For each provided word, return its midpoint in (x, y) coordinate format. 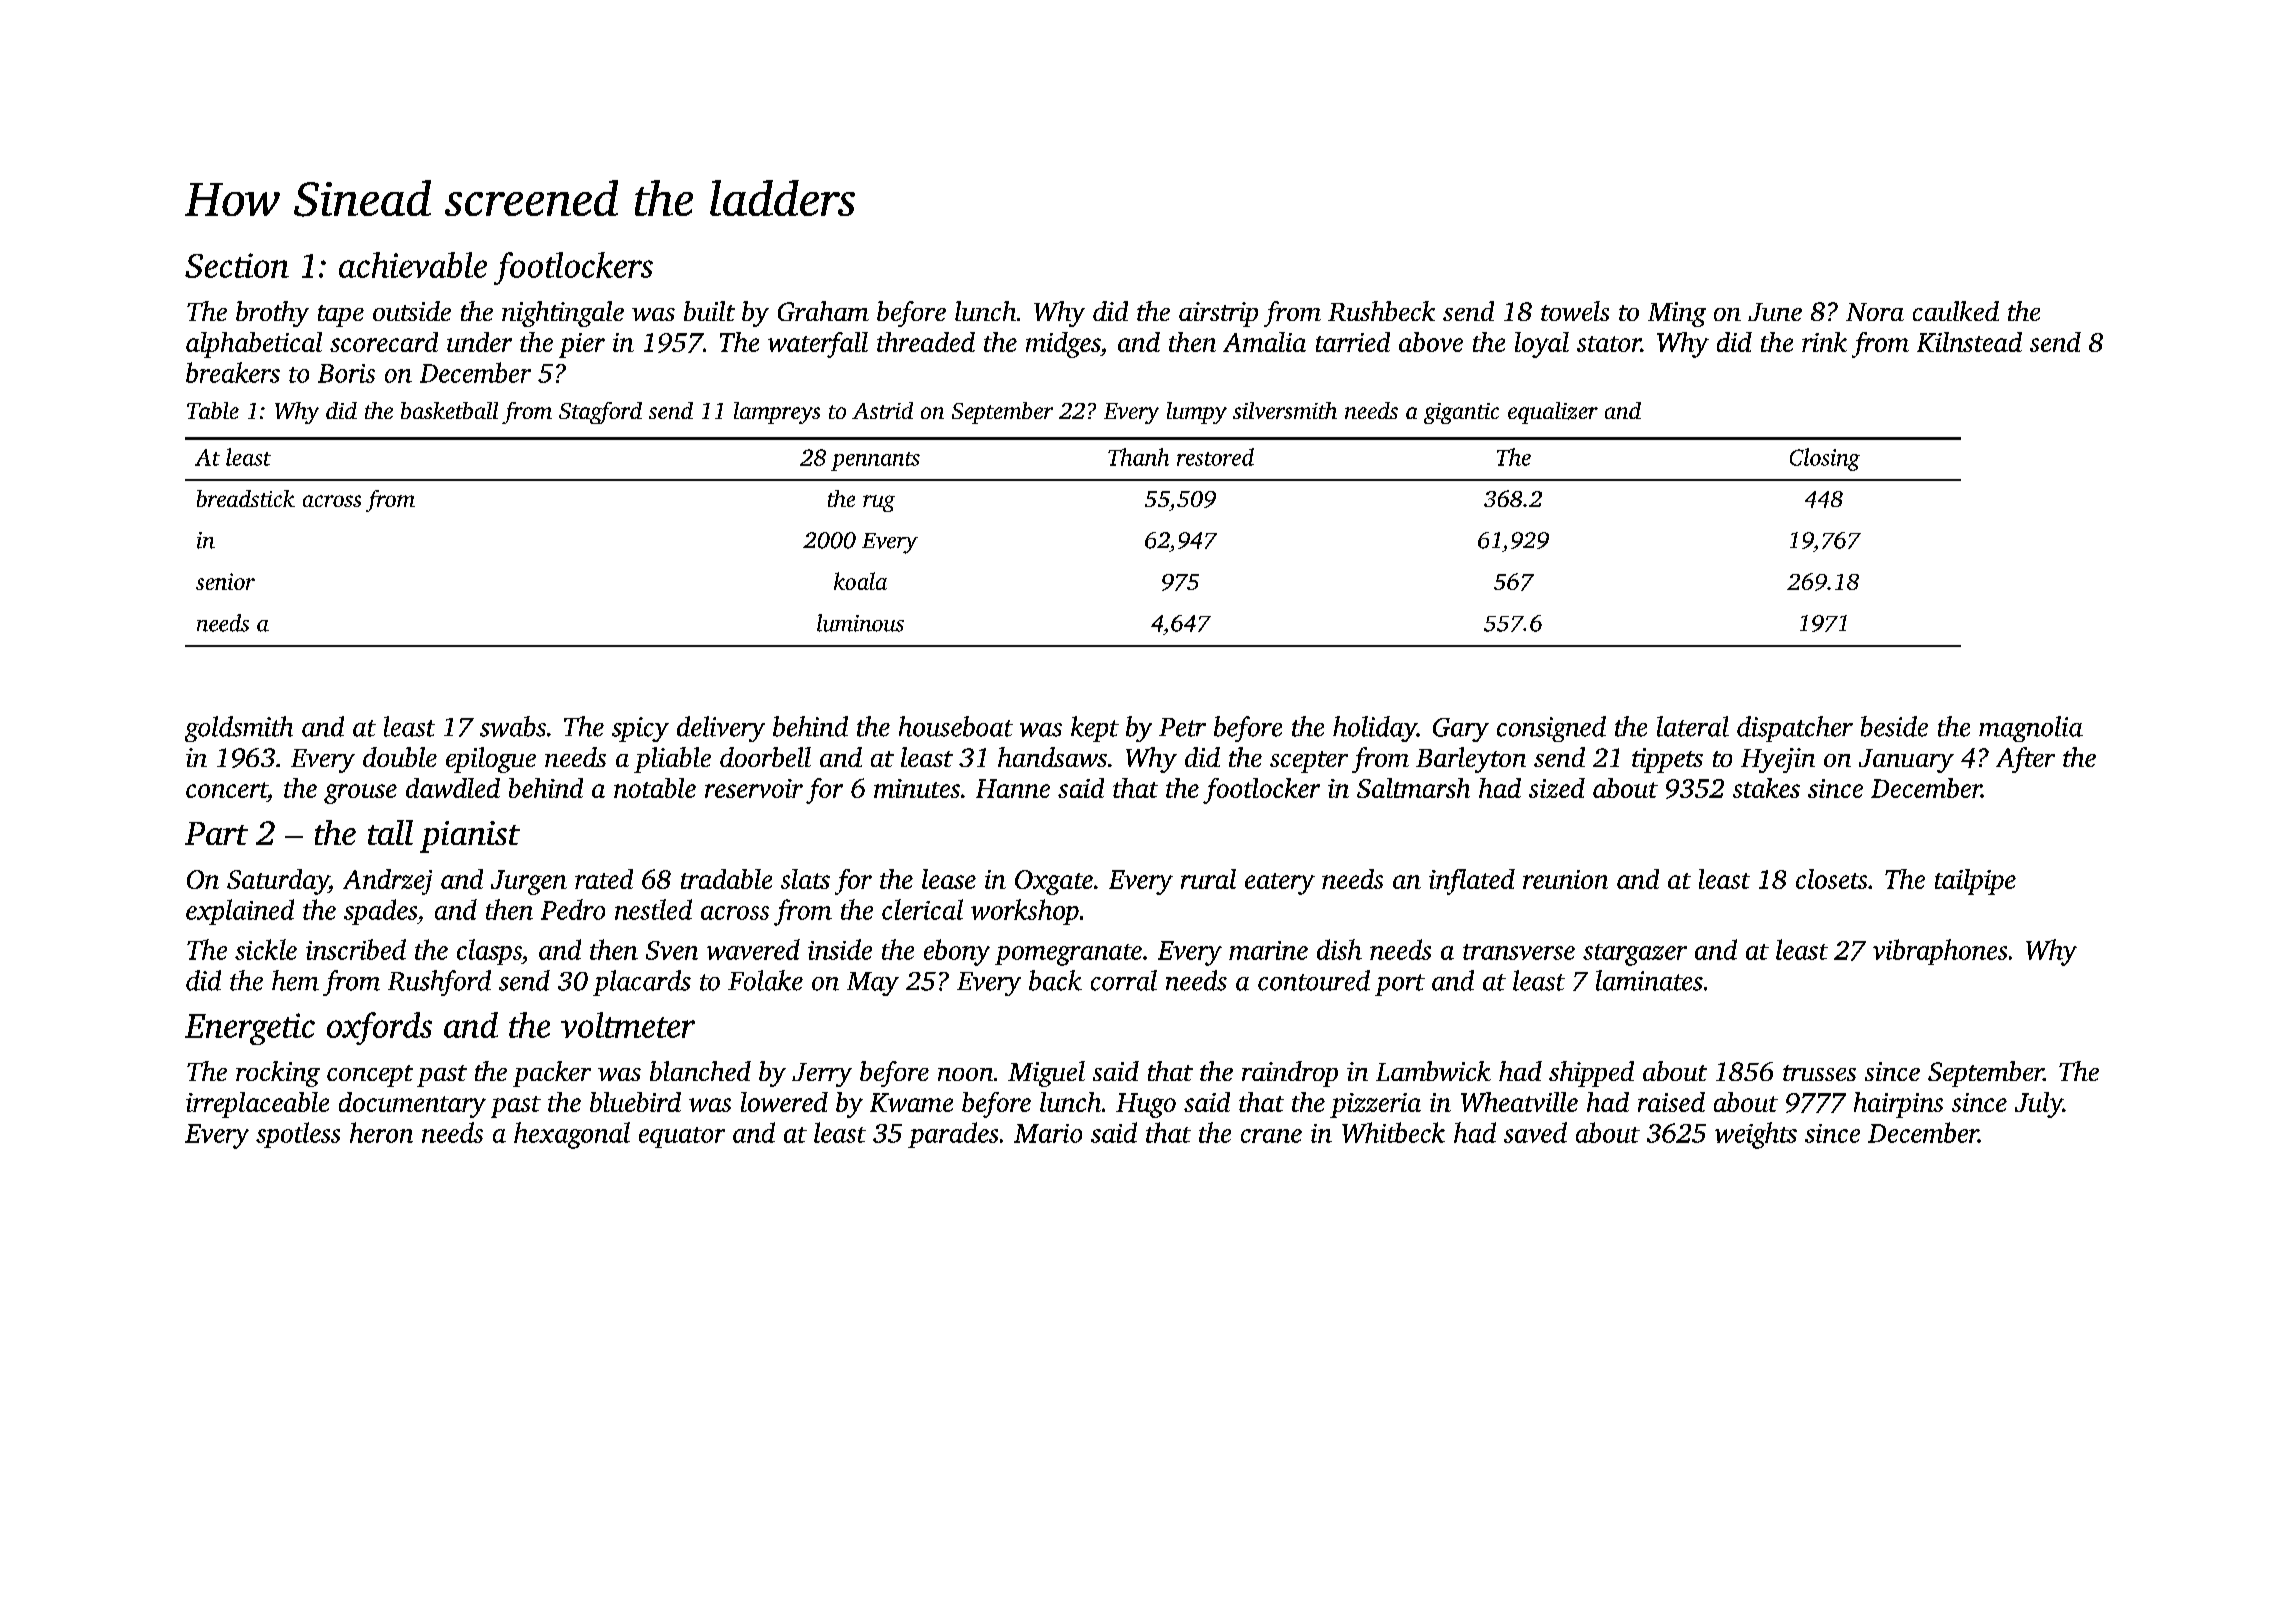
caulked (1956, 311)
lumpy (1197, 413)
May (873, 984)
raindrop (1290, 1074)
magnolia (2031, 729)
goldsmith (239, 729)
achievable (413, 265)
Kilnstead (1969, 342)
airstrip (1218, 314)
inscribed (356, 949)
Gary (1461, 730)
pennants (875, 461)
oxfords (379, 1028)
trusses (1819, 1073)
